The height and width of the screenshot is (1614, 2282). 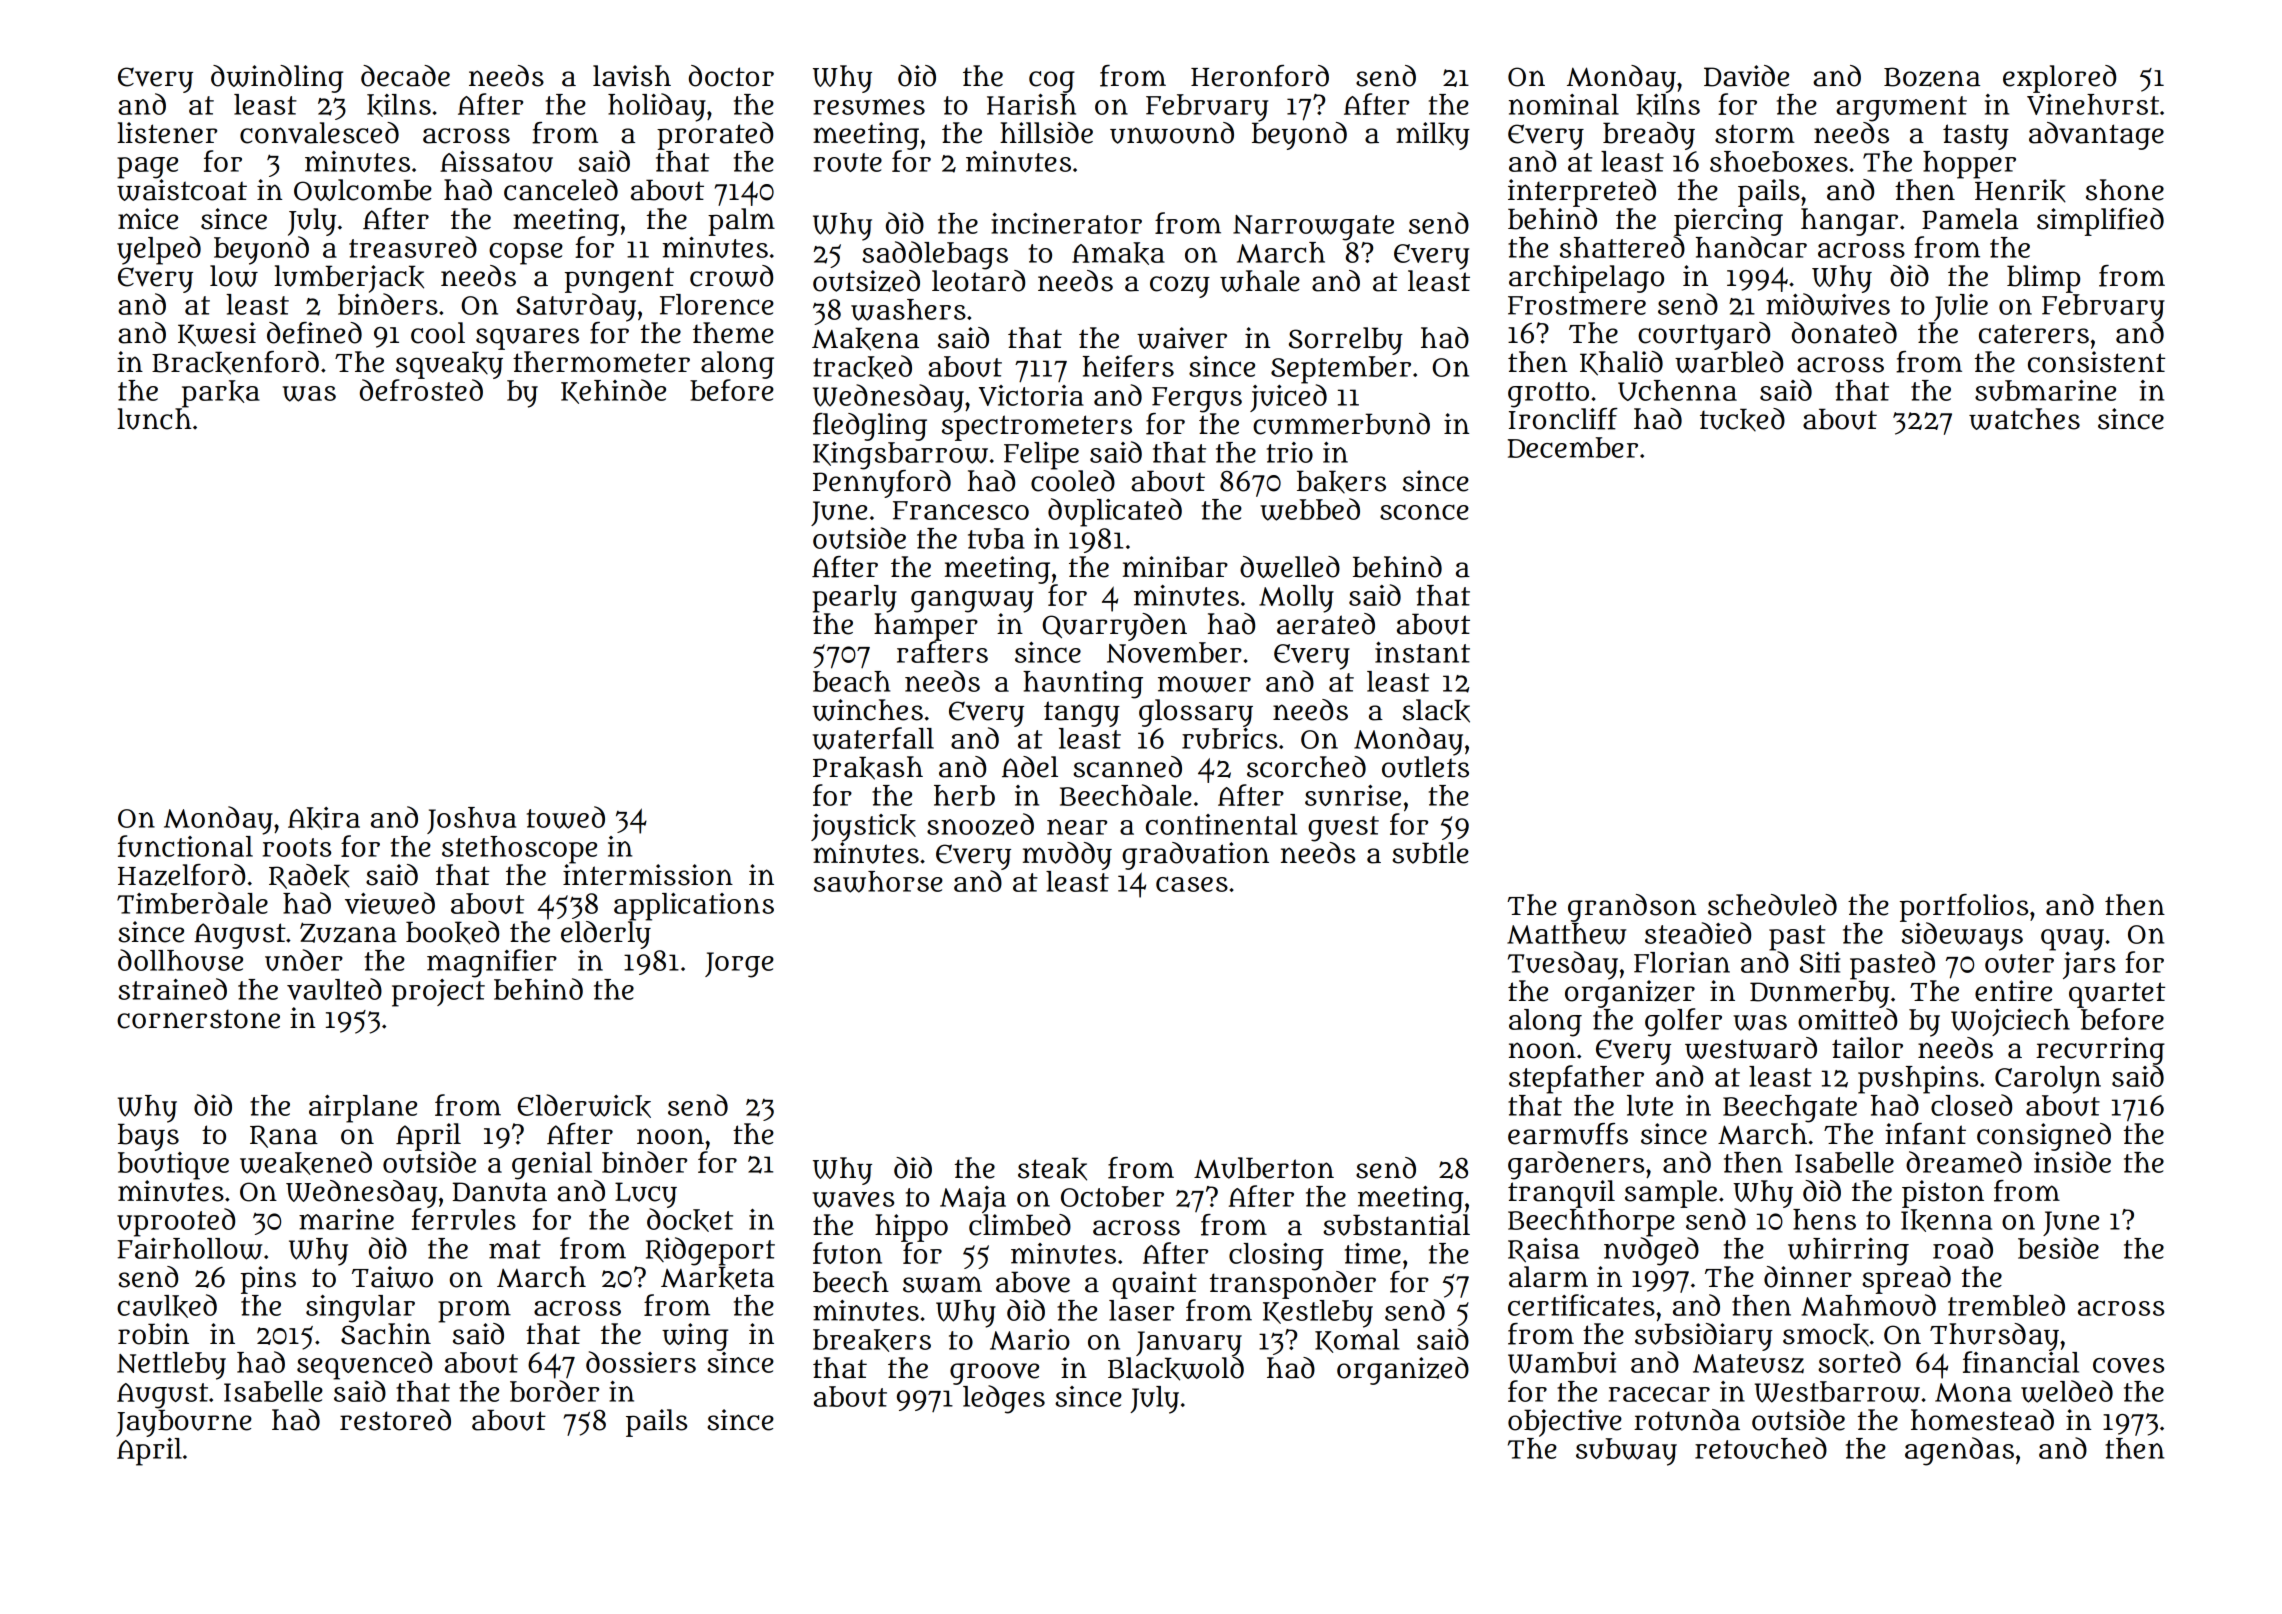 What do you see at coordinates (2048, 1080) in the screenshot?
I see `Carolyn` at bounding box center [2048, 1080].
